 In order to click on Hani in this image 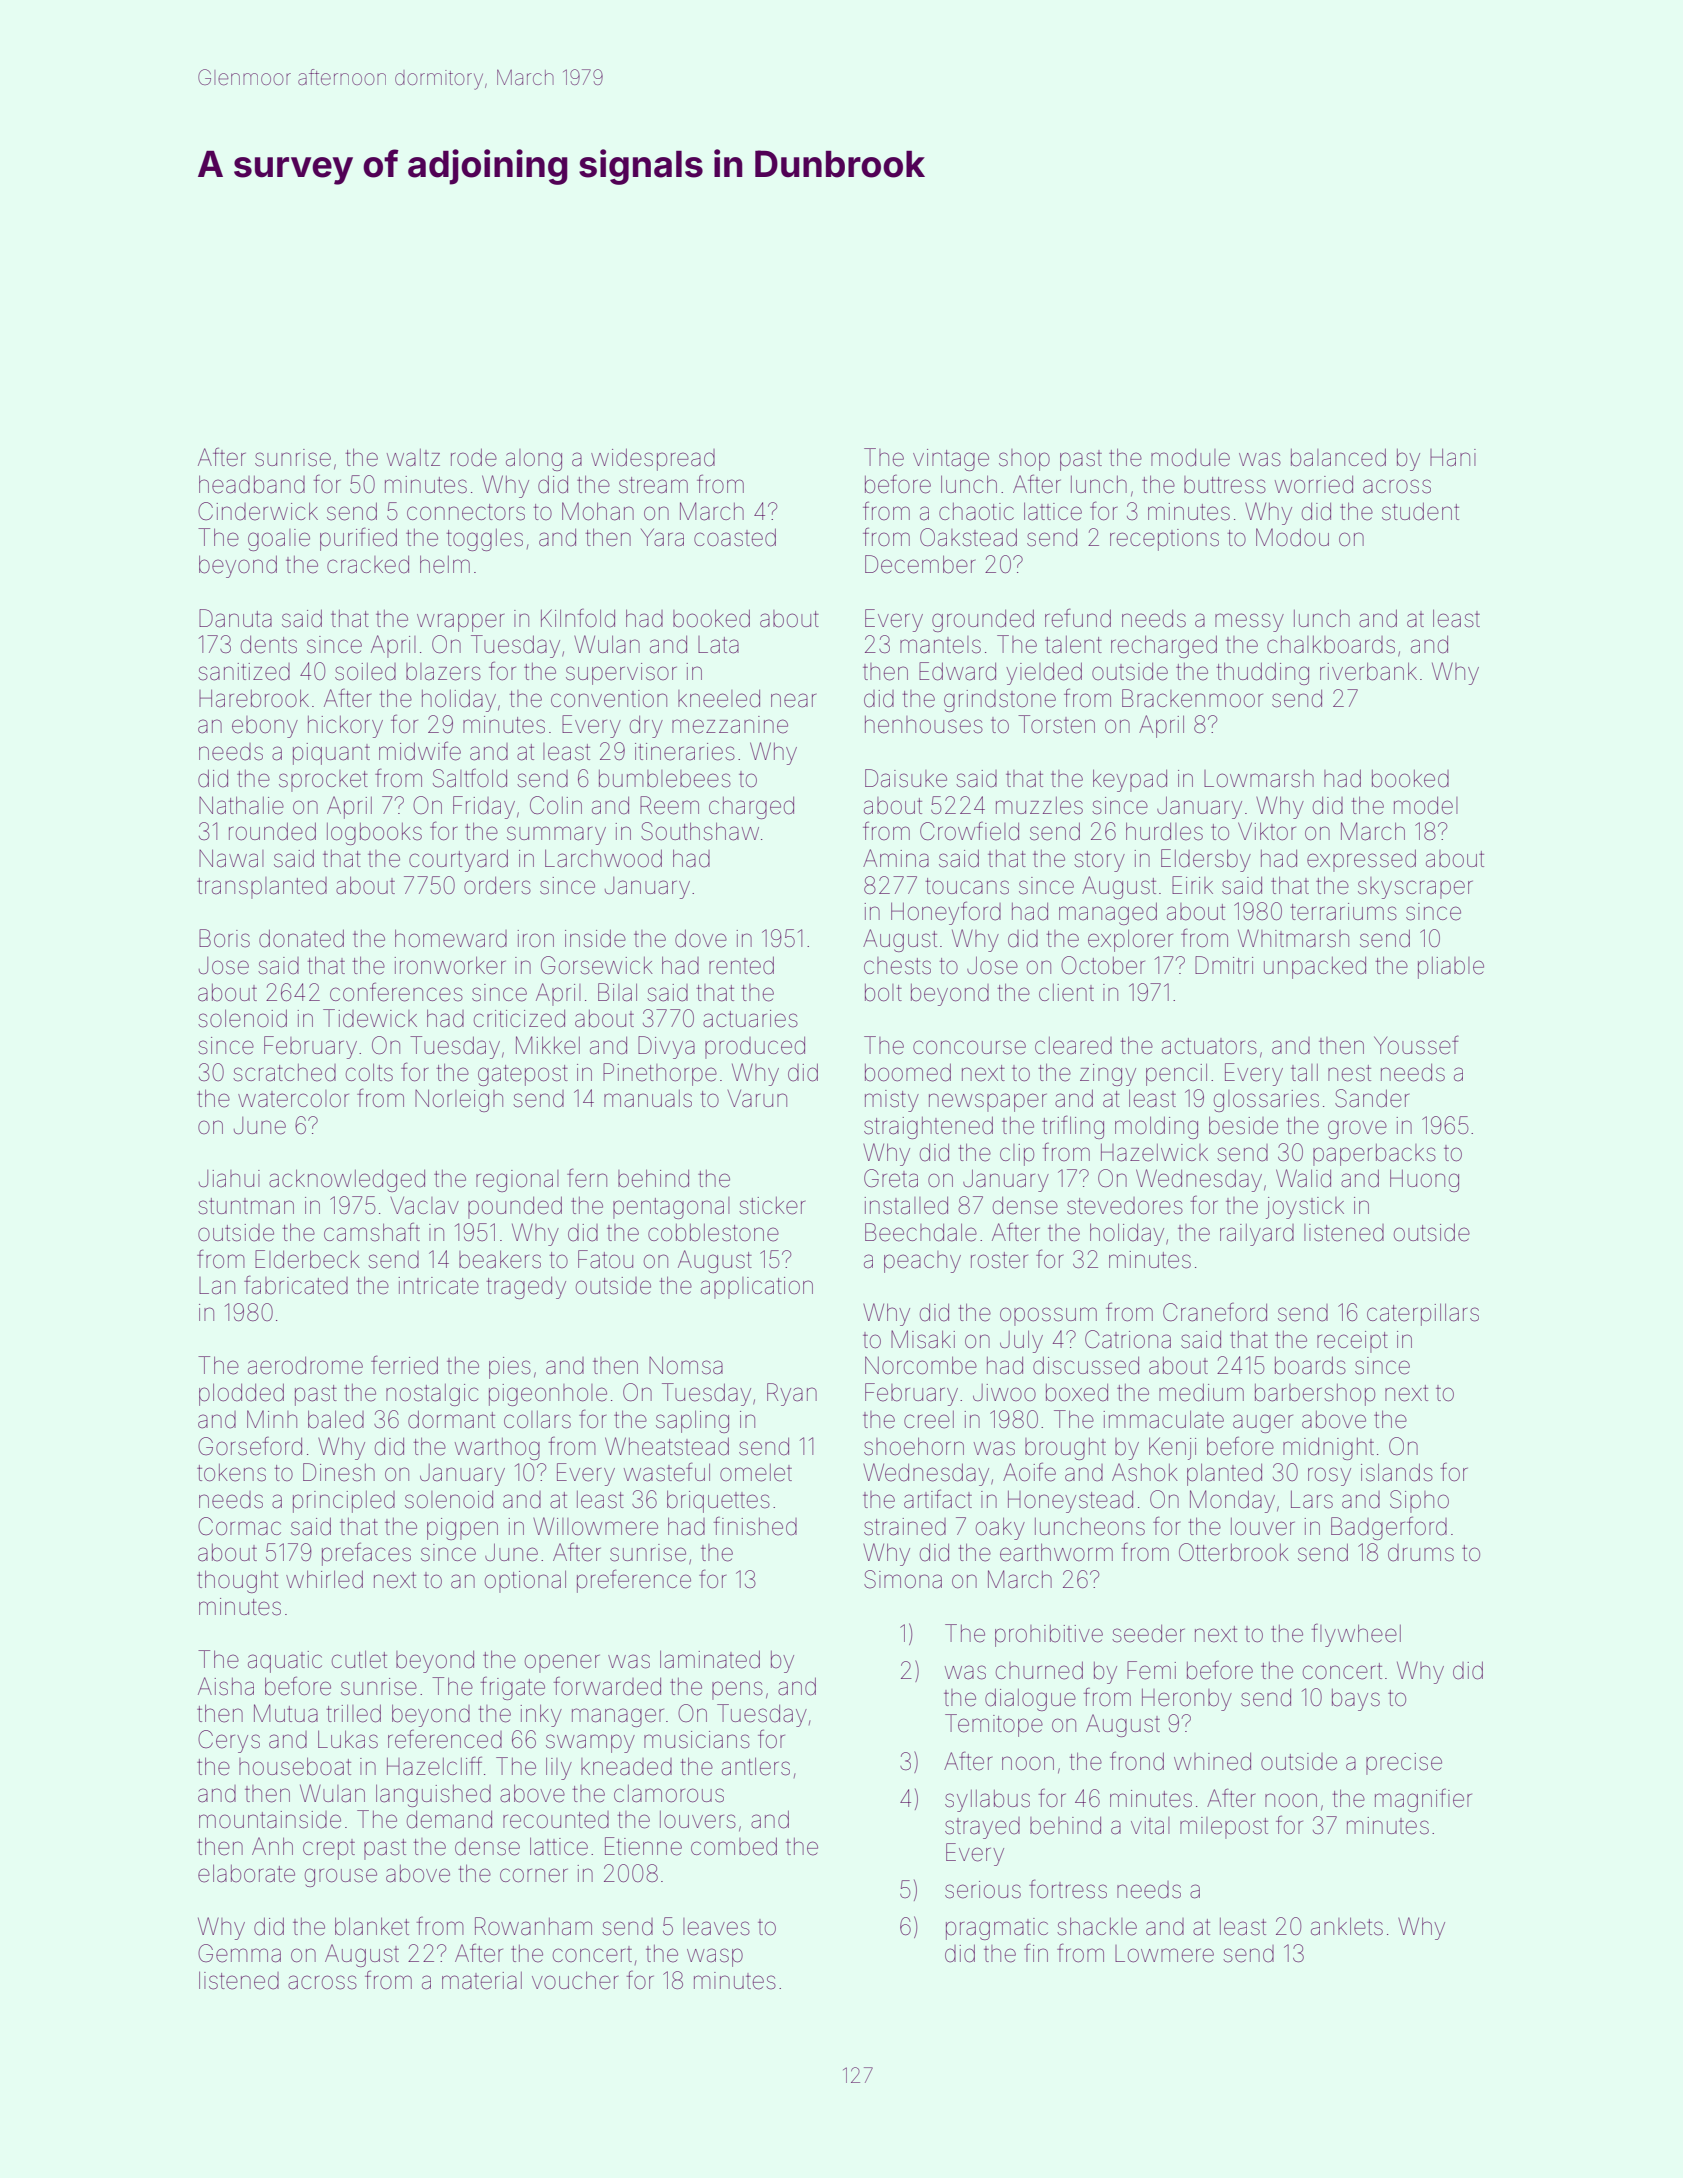, I will do `click(1453, 458)`.
